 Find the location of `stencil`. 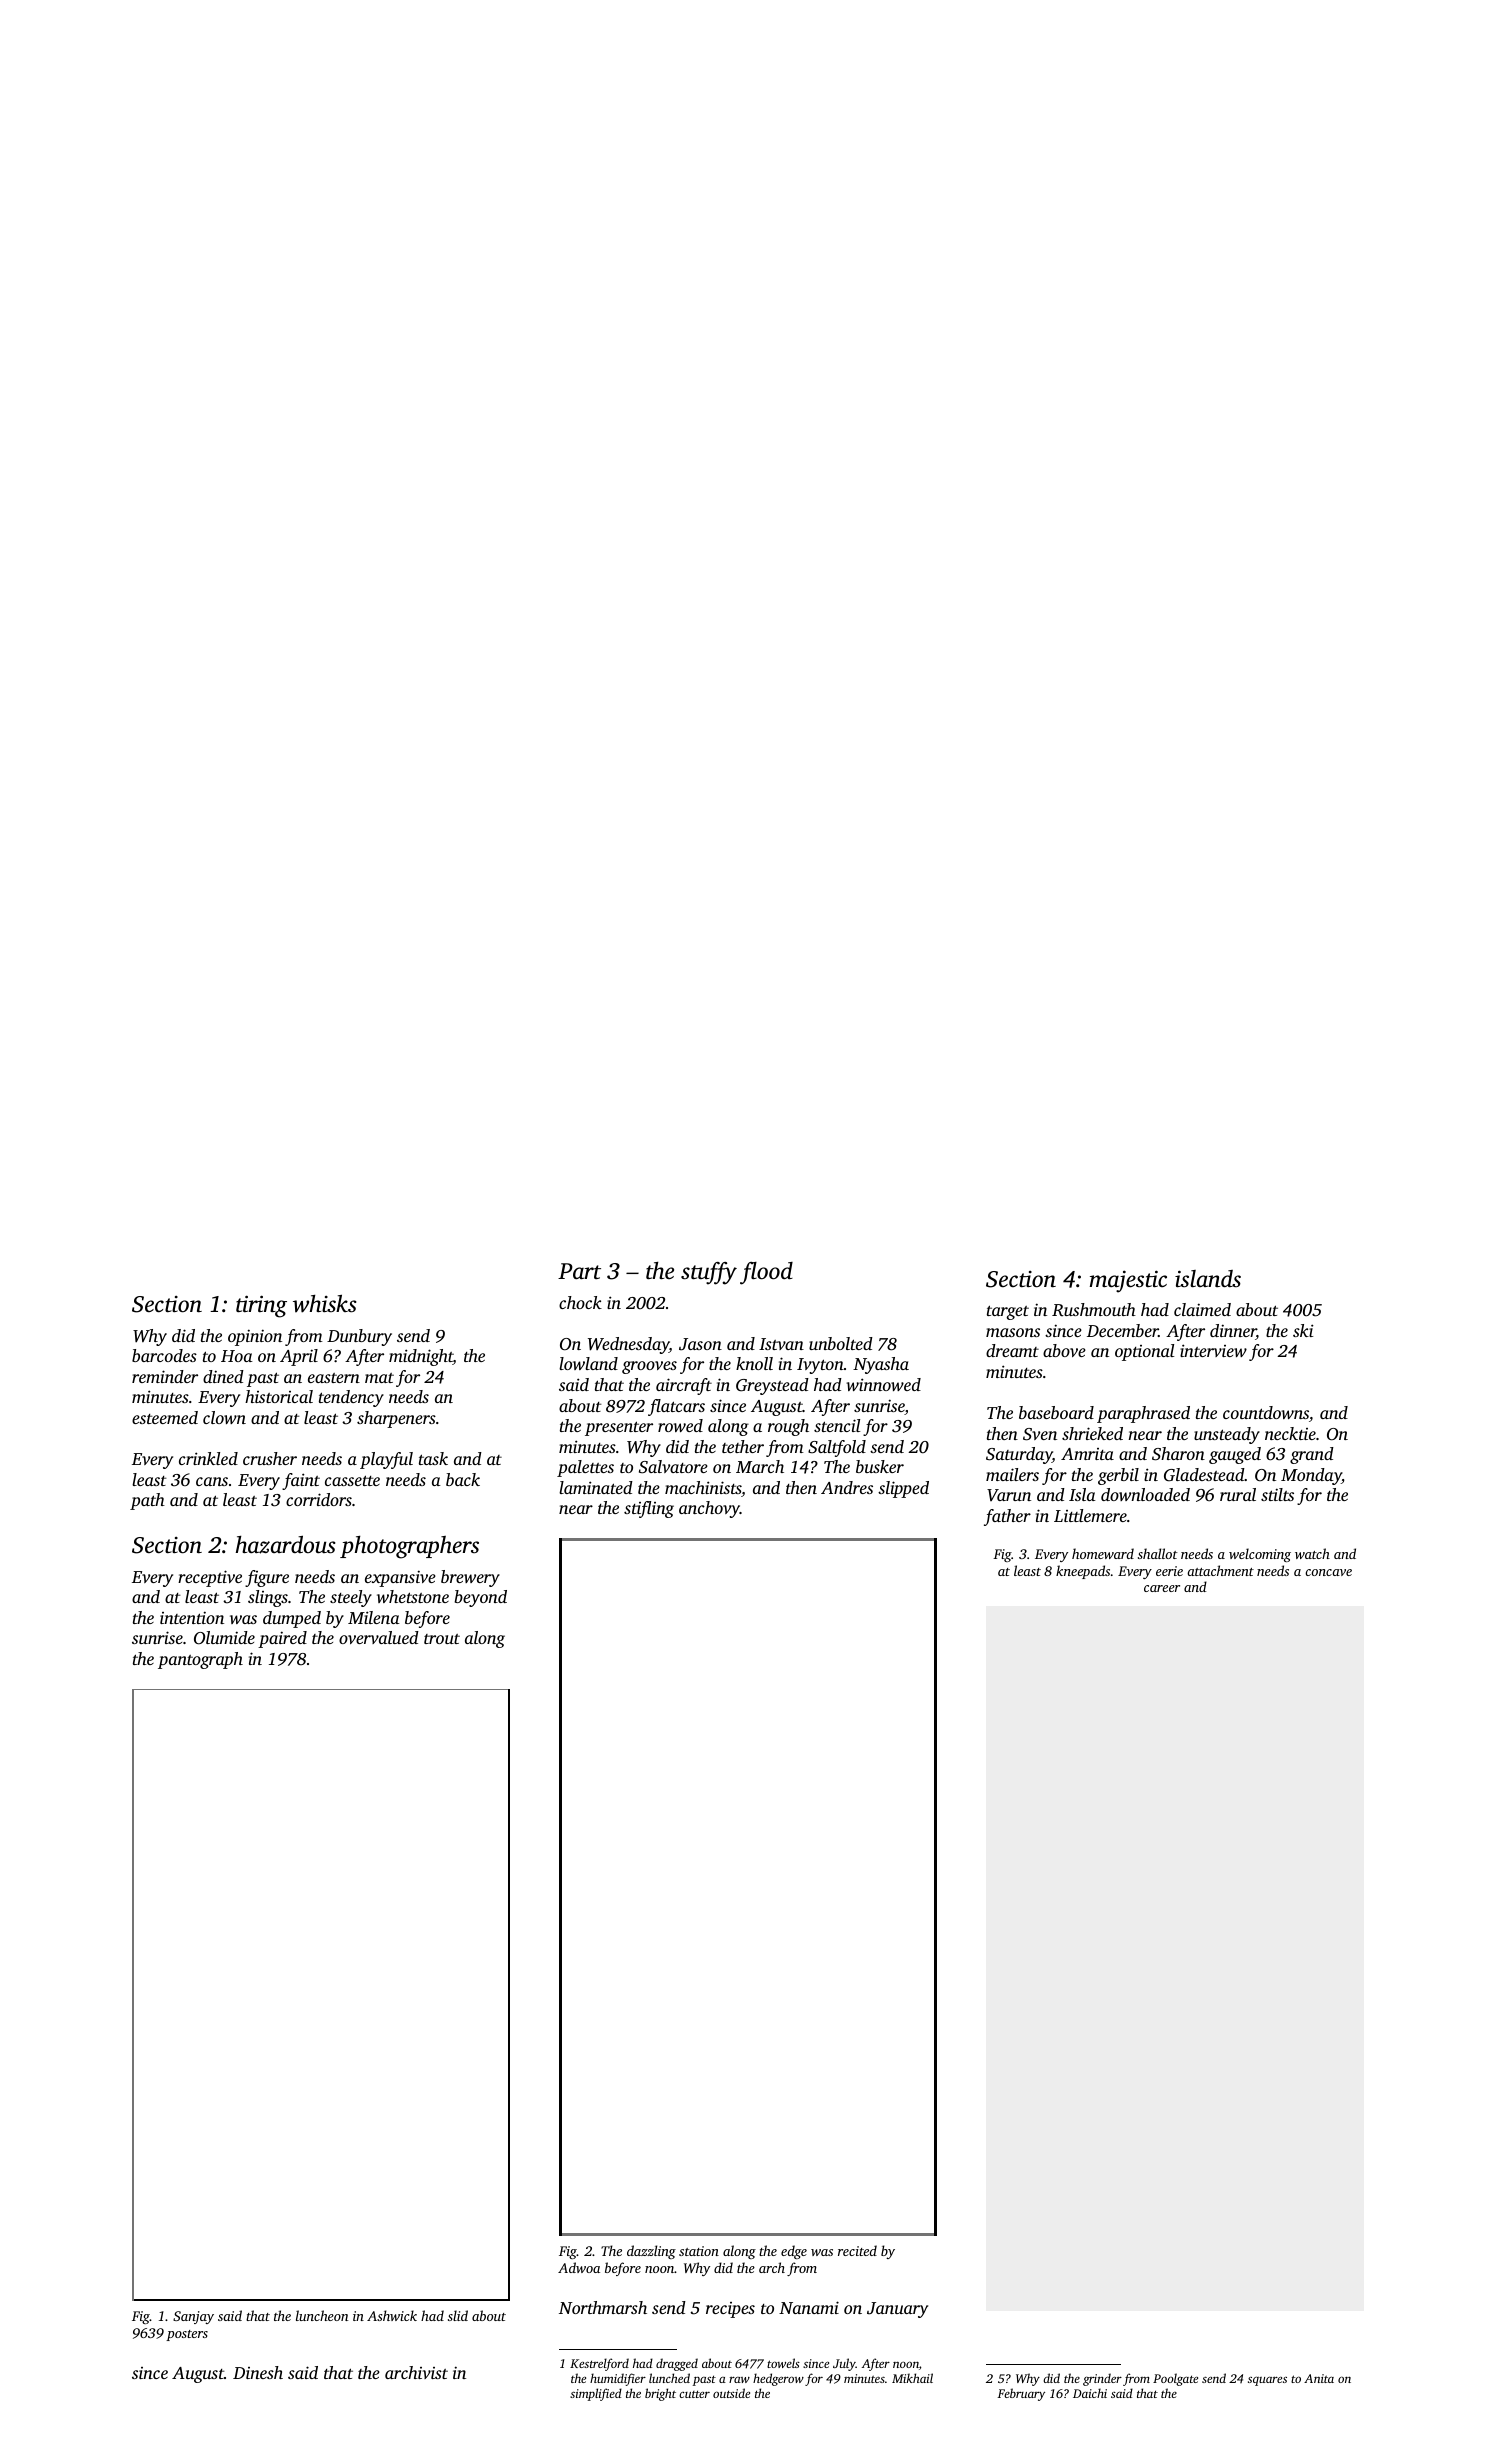

stencil is located at coordinates (837, 1425).
